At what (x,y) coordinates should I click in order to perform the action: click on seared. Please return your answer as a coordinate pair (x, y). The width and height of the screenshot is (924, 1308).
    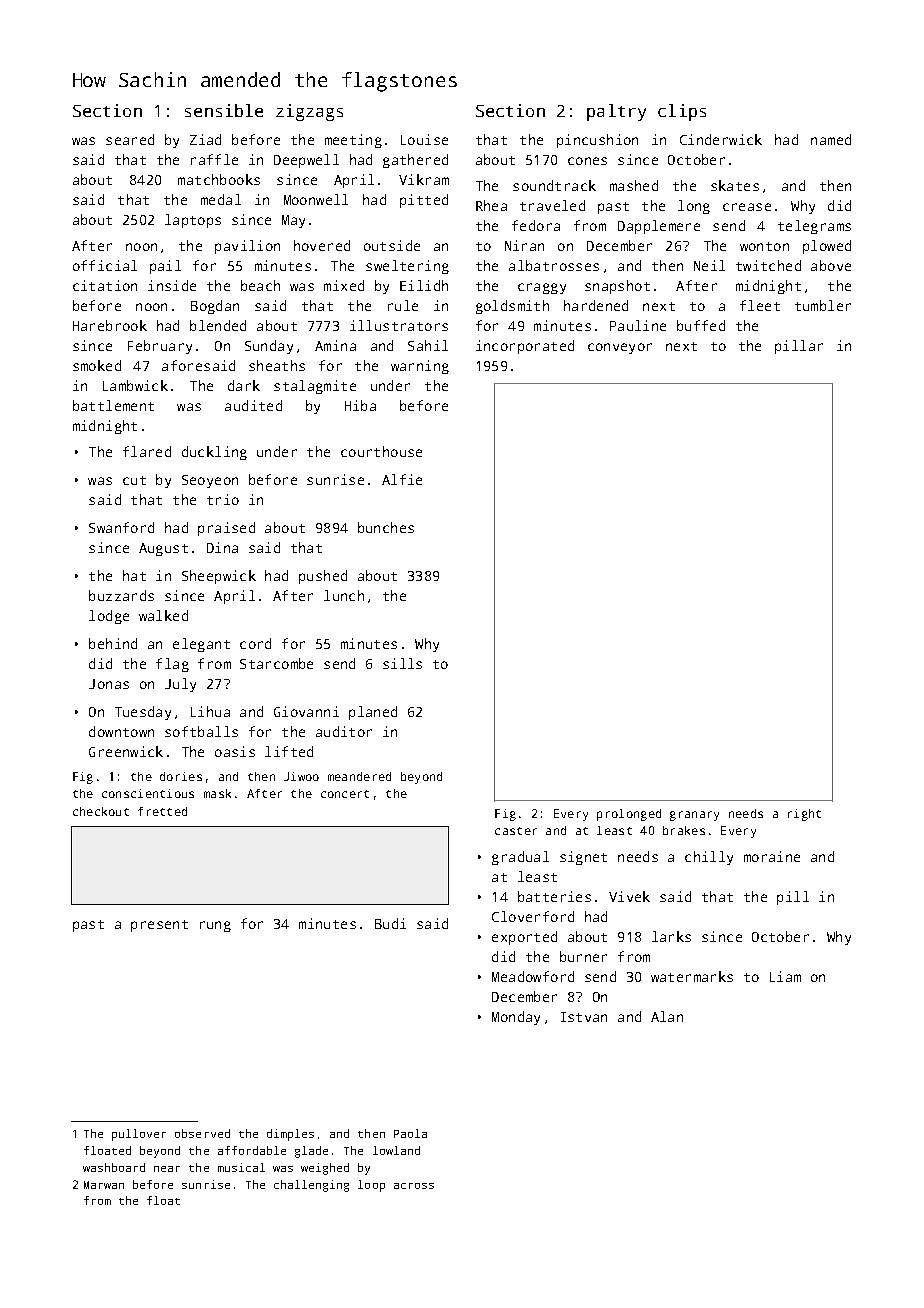
    Looking at the image, I should click on (130, 139).
